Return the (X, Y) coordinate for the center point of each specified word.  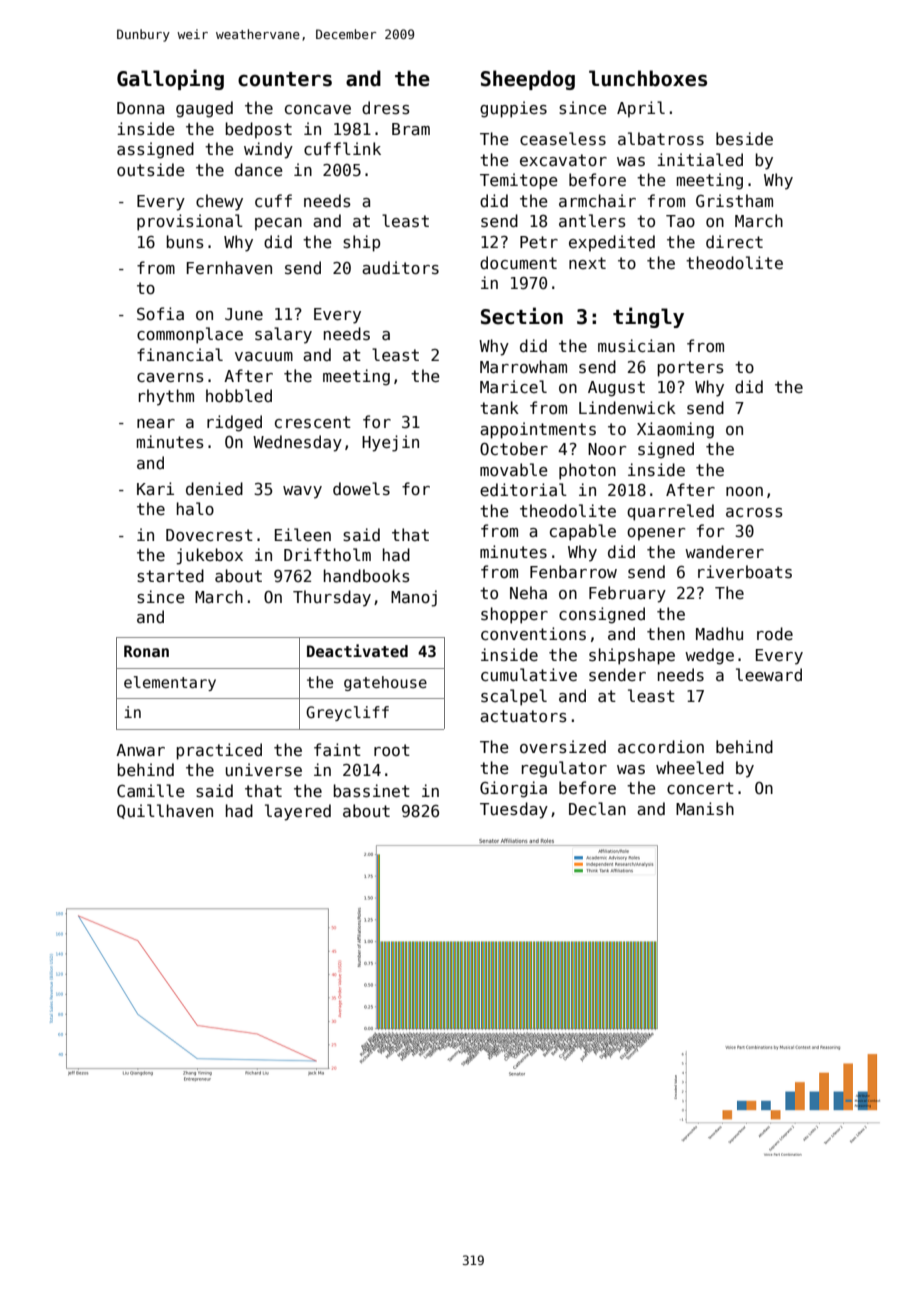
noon (744, 491)
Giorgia (513, 789)
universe (264, 769)
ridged (234, 423)
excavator (563, 160)
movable (513, 469)
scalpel (514, 697)
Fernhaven (229, 267)
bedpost (259, 130)
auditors (400, 267)
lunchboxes (648, 78)
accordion (661, 746)
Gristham (734, 200)
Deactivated (357, 650)
